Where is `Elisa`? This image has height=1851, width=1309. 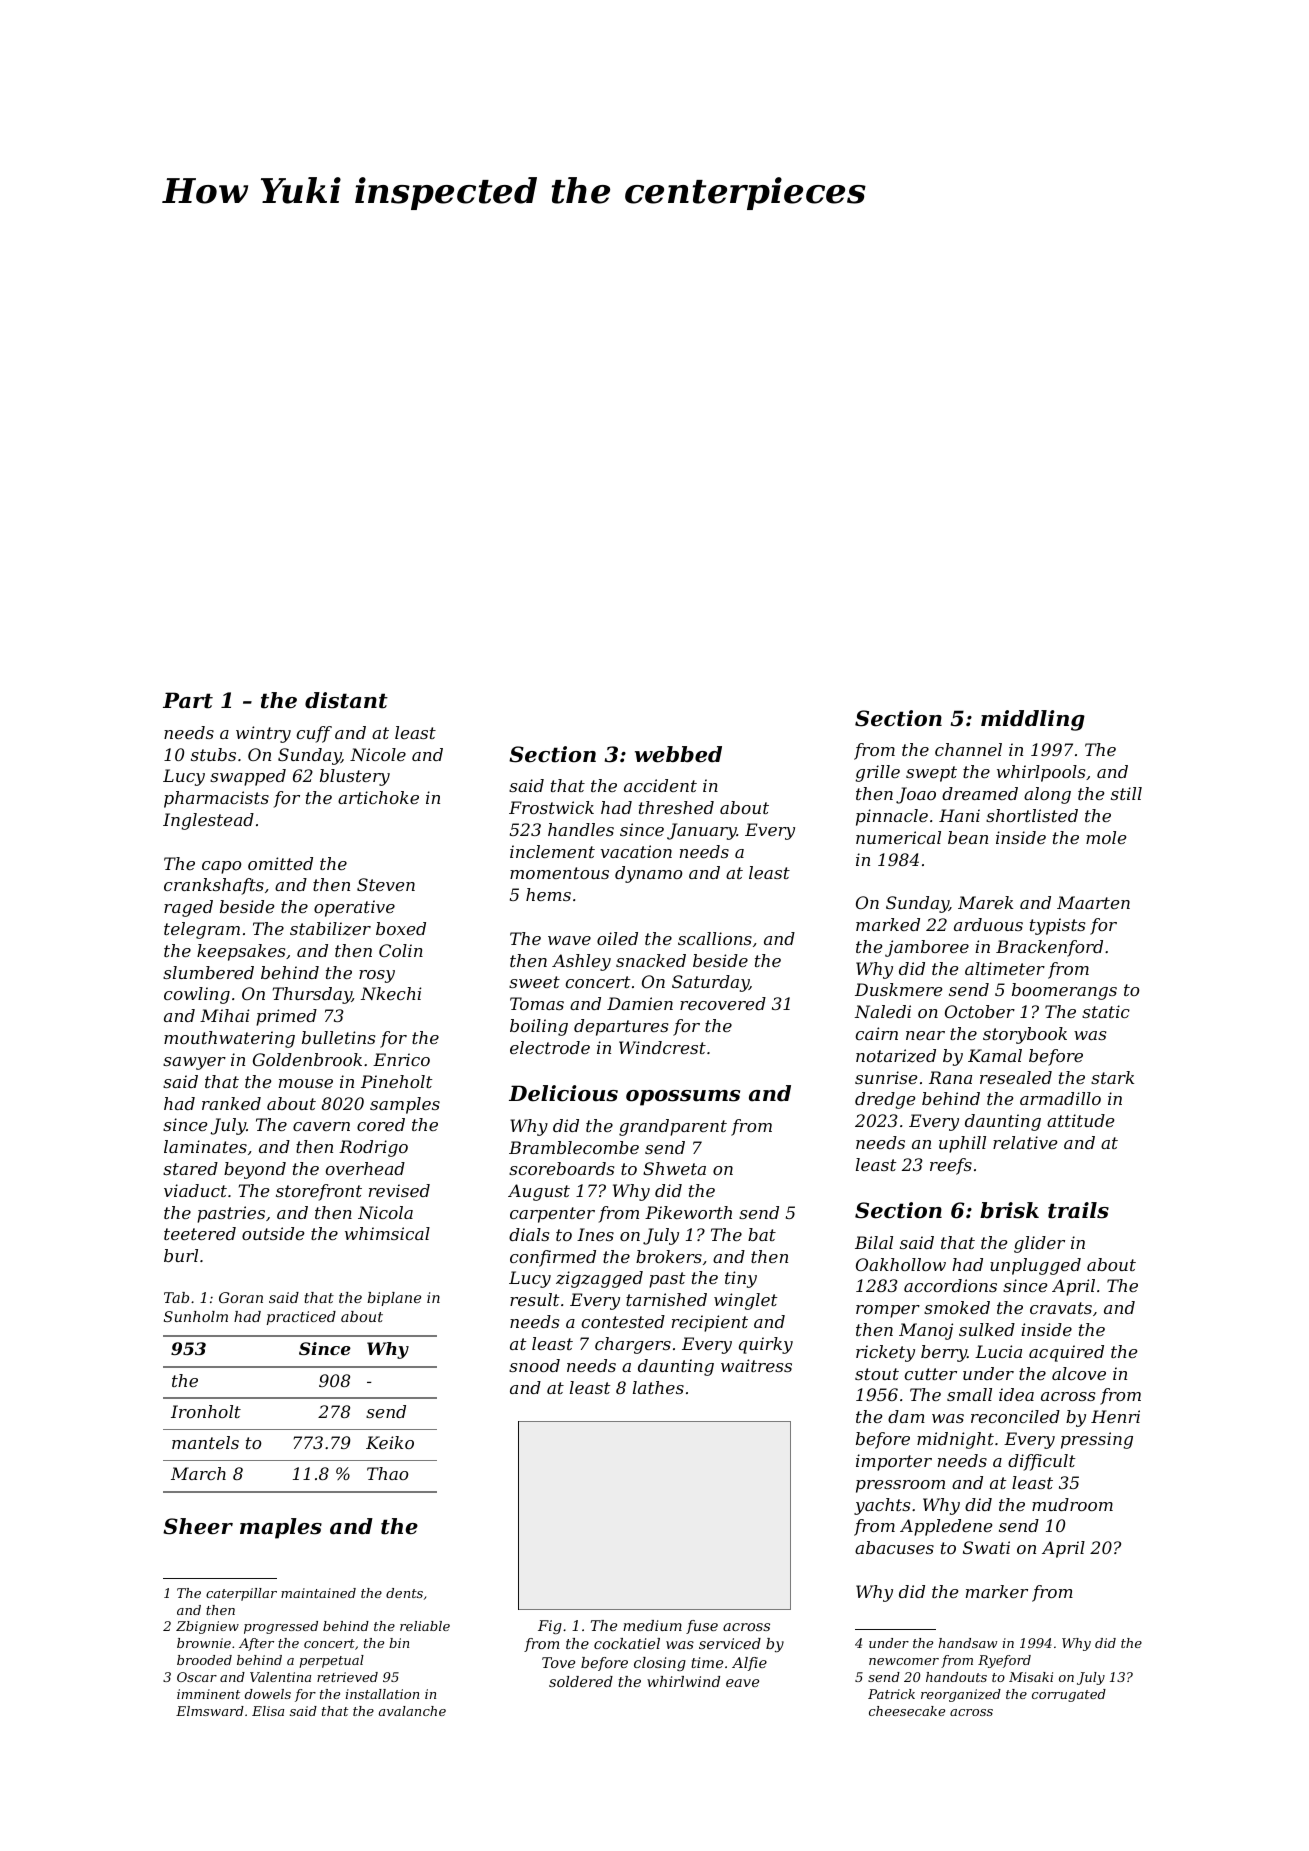 Elisa is located at coordinates (268, 1711).
